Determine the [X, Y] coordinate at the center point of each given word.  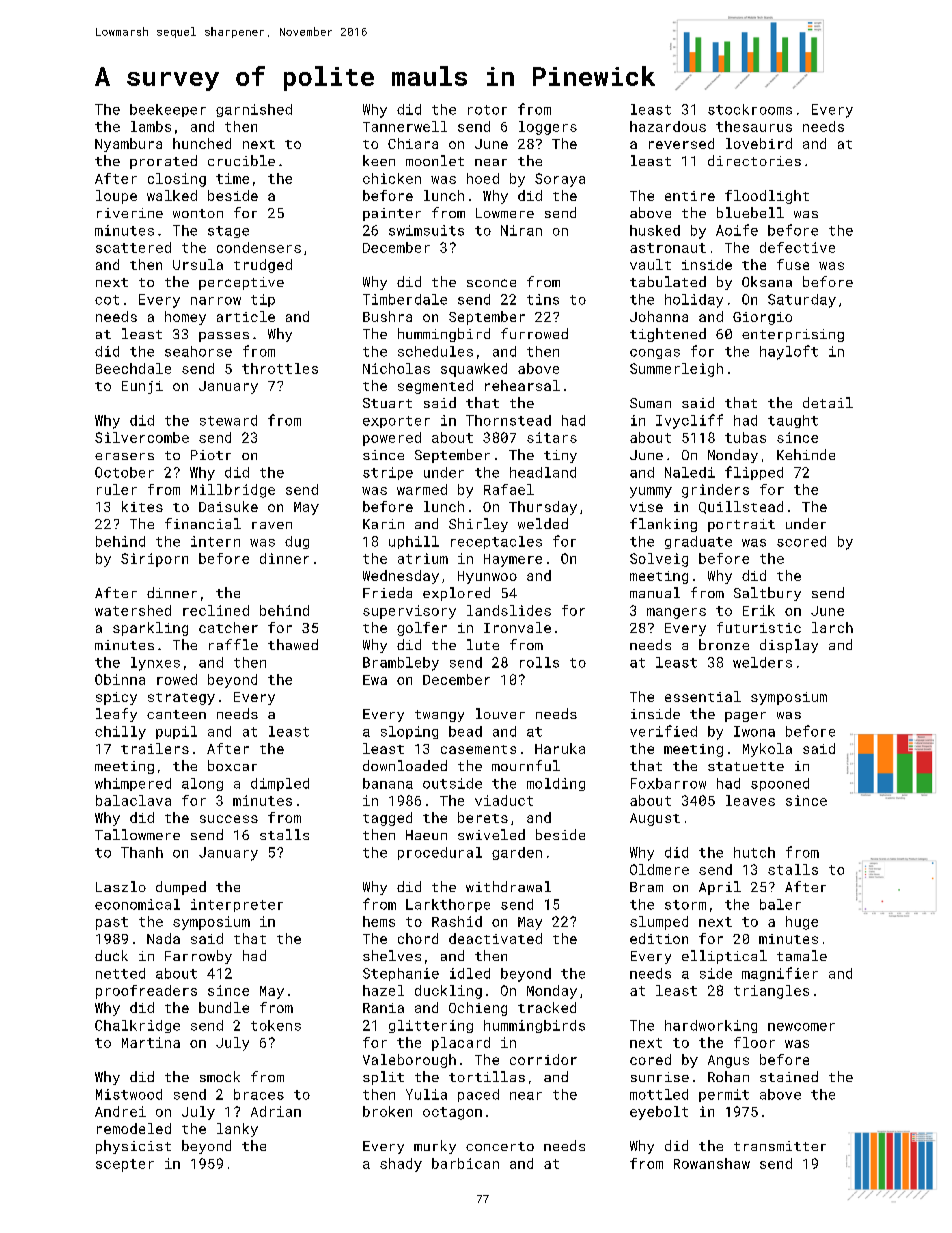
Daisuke [228, 506]
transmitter [780, 1146]
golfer [422, 629]
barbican [465, 1163]
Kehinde [806, 454]
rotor [487, 110]
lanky [237, 1130]
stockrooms [750, 109]
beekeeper [168, 110]
